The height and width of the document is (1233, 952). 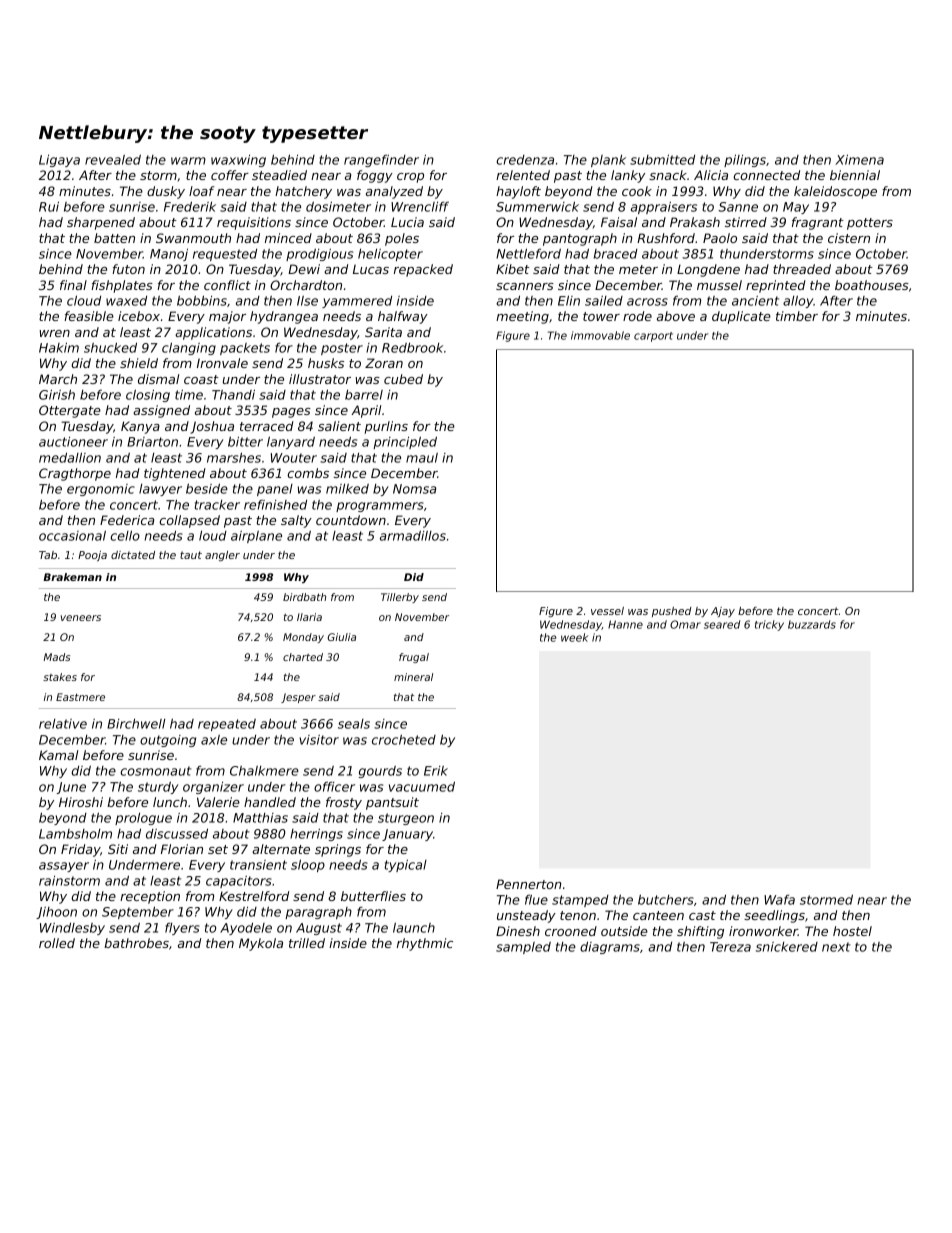 What do you see at coordinates (222, 363) in the document?
I see `Ironvale` at bounding box center [222, 363].
